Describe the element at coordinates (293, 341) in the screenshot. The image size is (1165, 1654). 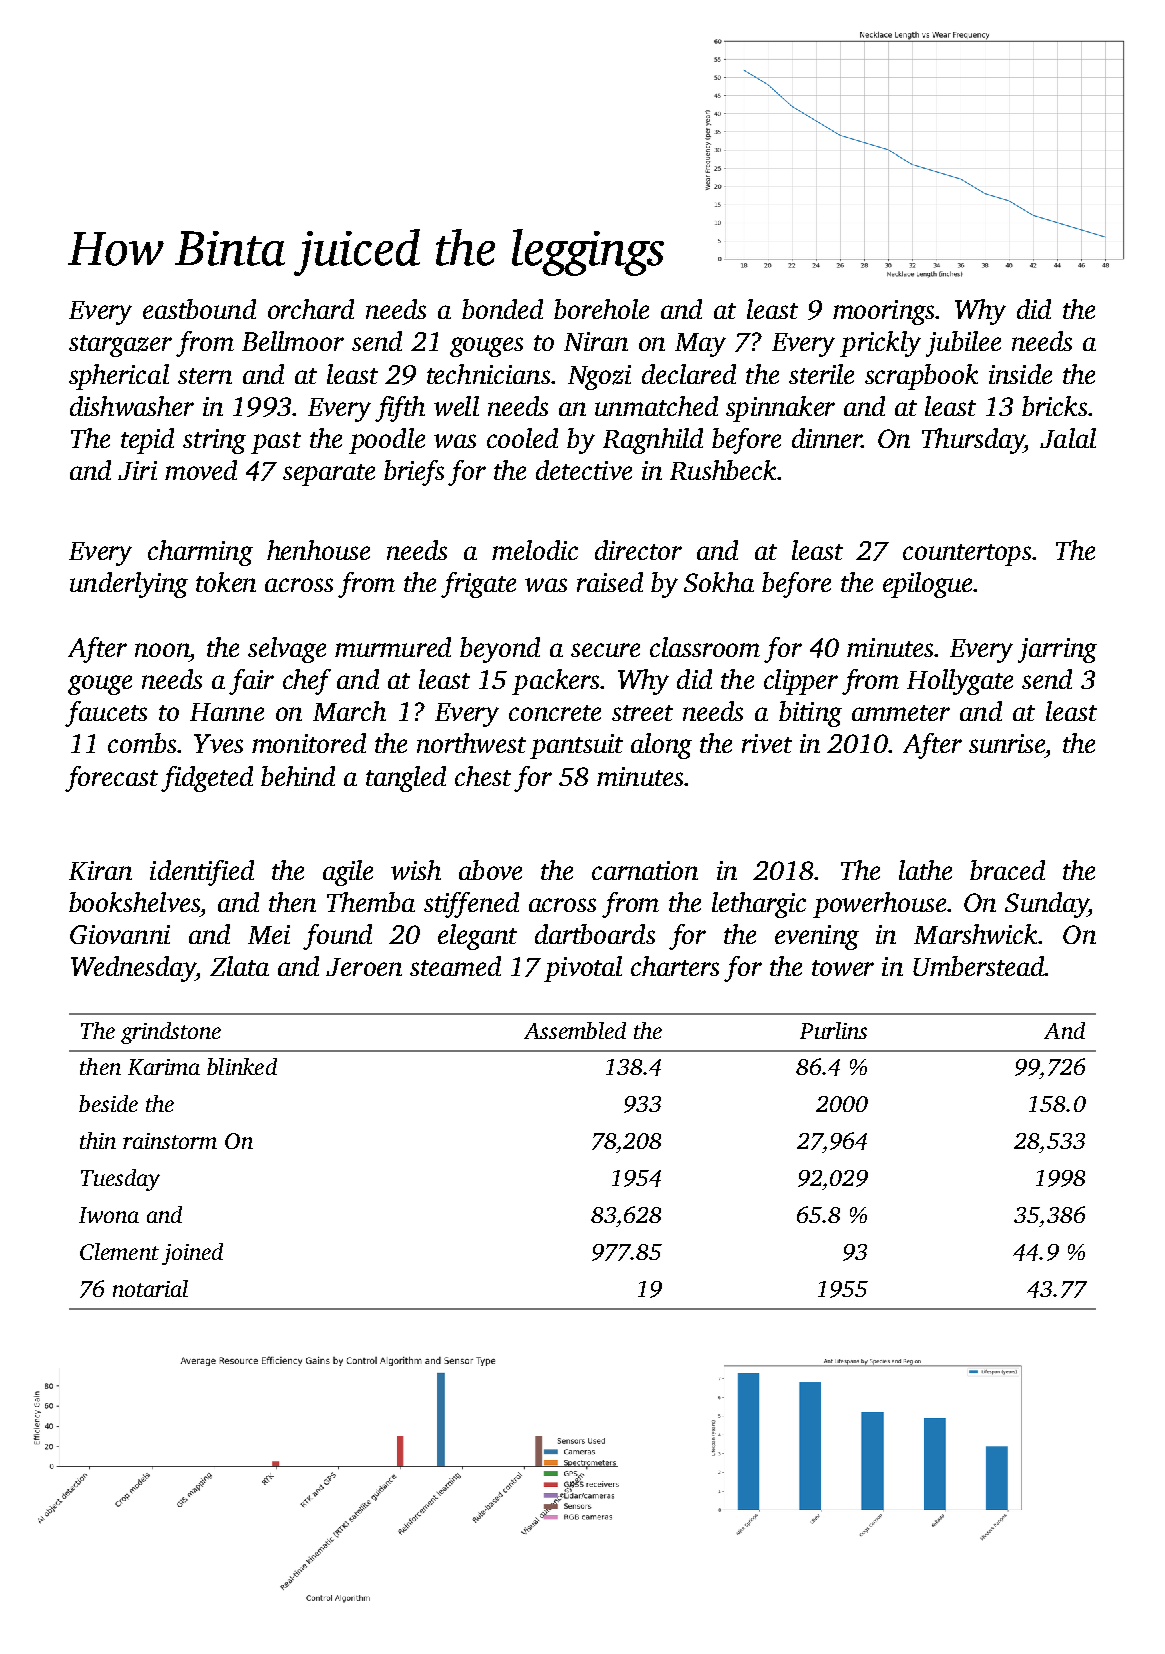
I see `Bellmoor` at that location.
